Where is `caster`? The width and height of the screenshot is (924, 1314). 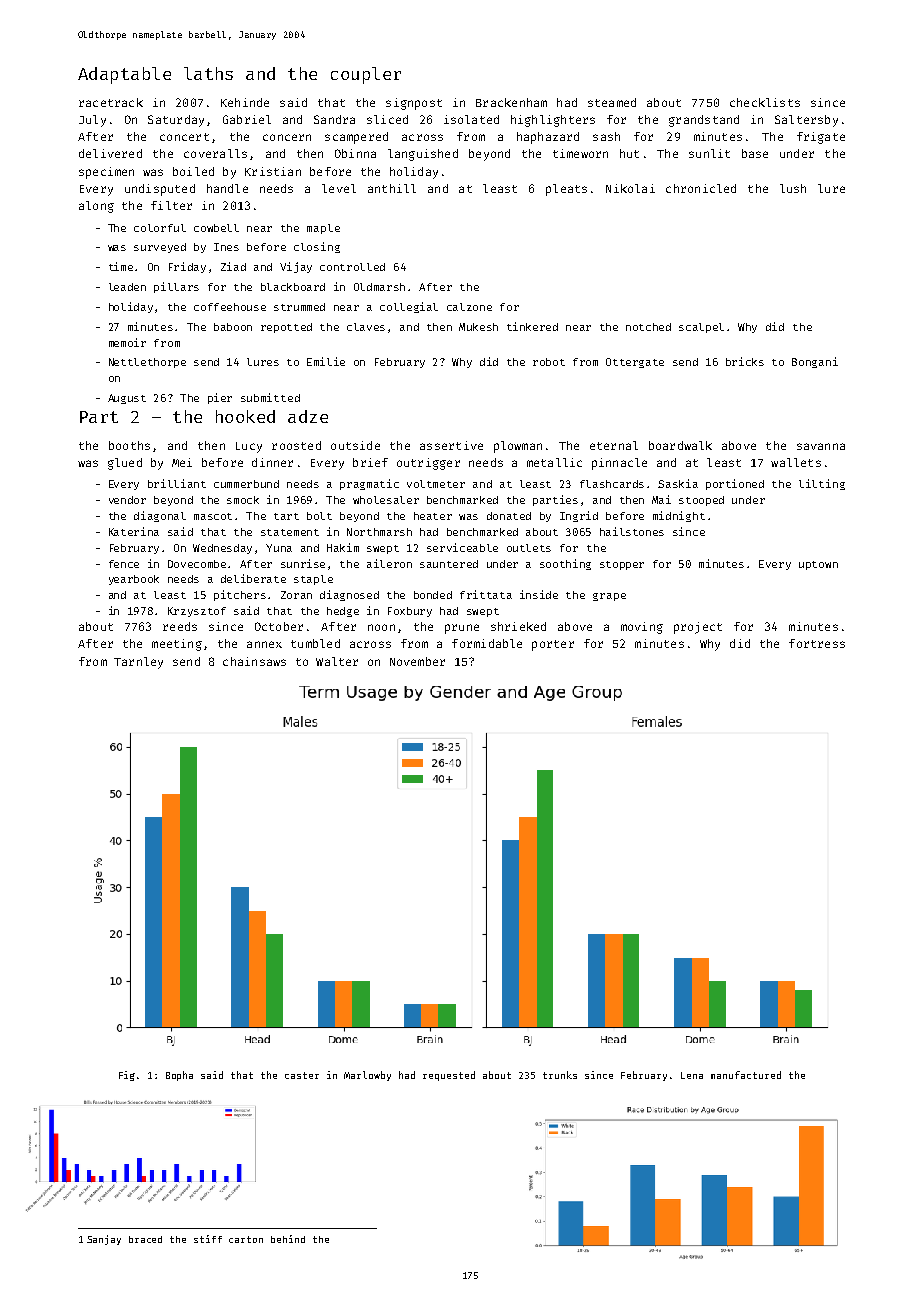
caster is located at coordinates (302, 1075).
